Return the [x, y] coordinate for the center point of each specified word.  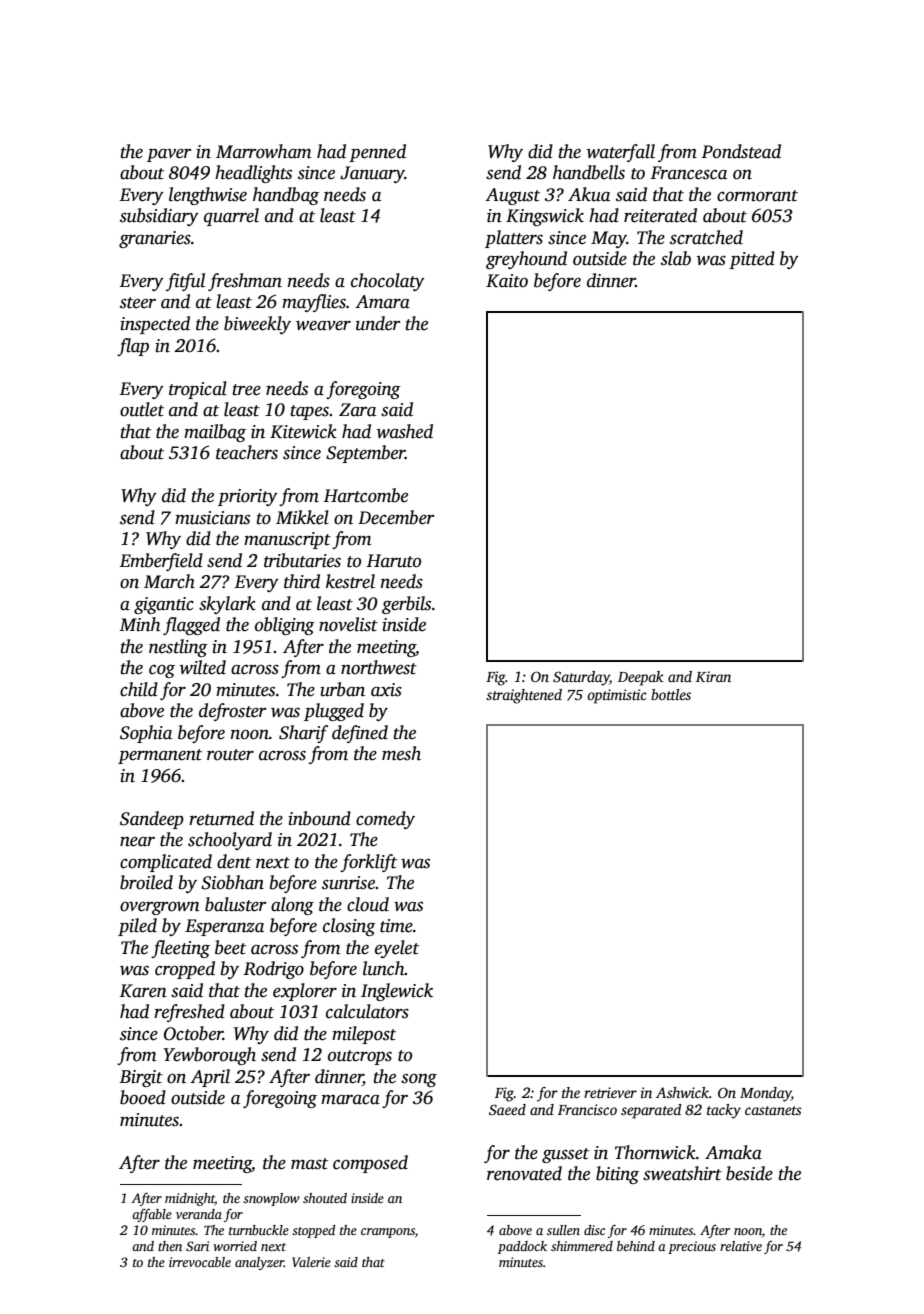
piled [137, 927]
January [372, 174]
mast [309, 1164]
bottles [671, 694]
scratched [706, 237]
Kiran [713, 676]
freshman [245, 282]
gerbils [406, 605]
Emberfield [161, 562]
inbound [319, 818]
